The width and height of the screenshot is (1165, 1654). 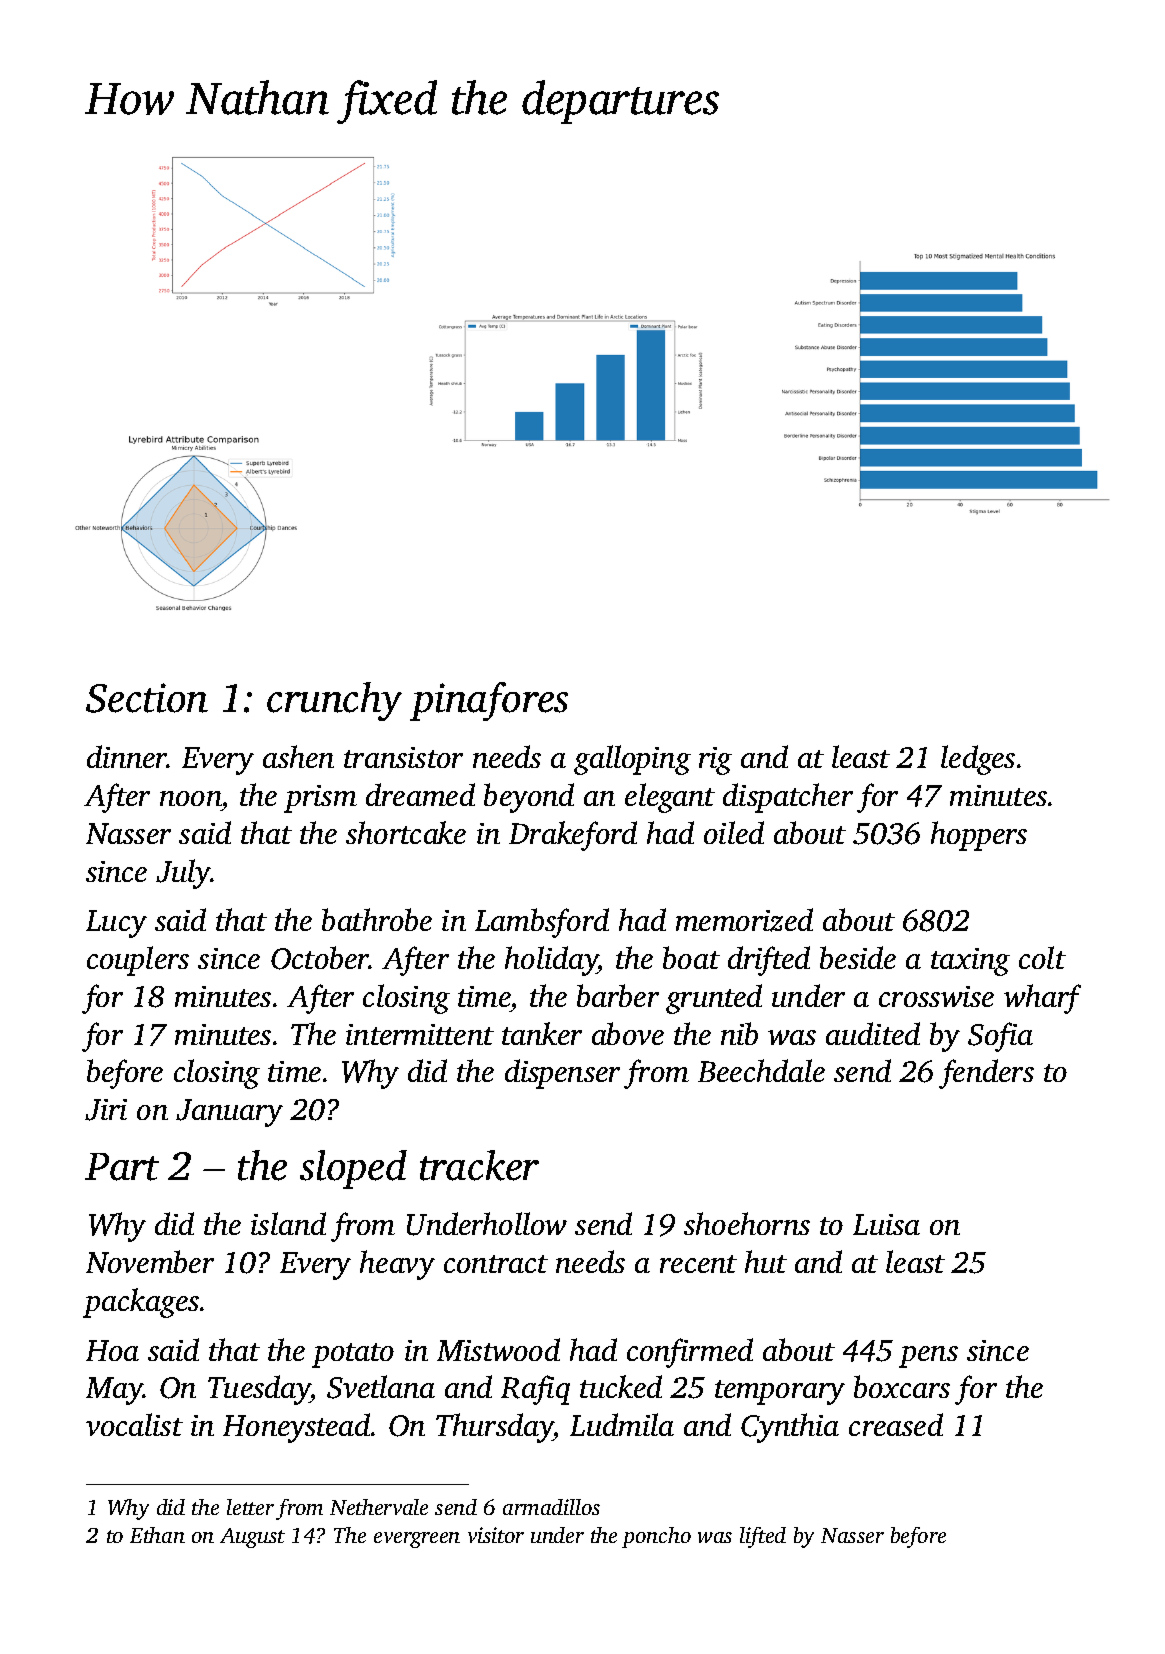 I want to click on pinafores, so click(x=489, y=701).
